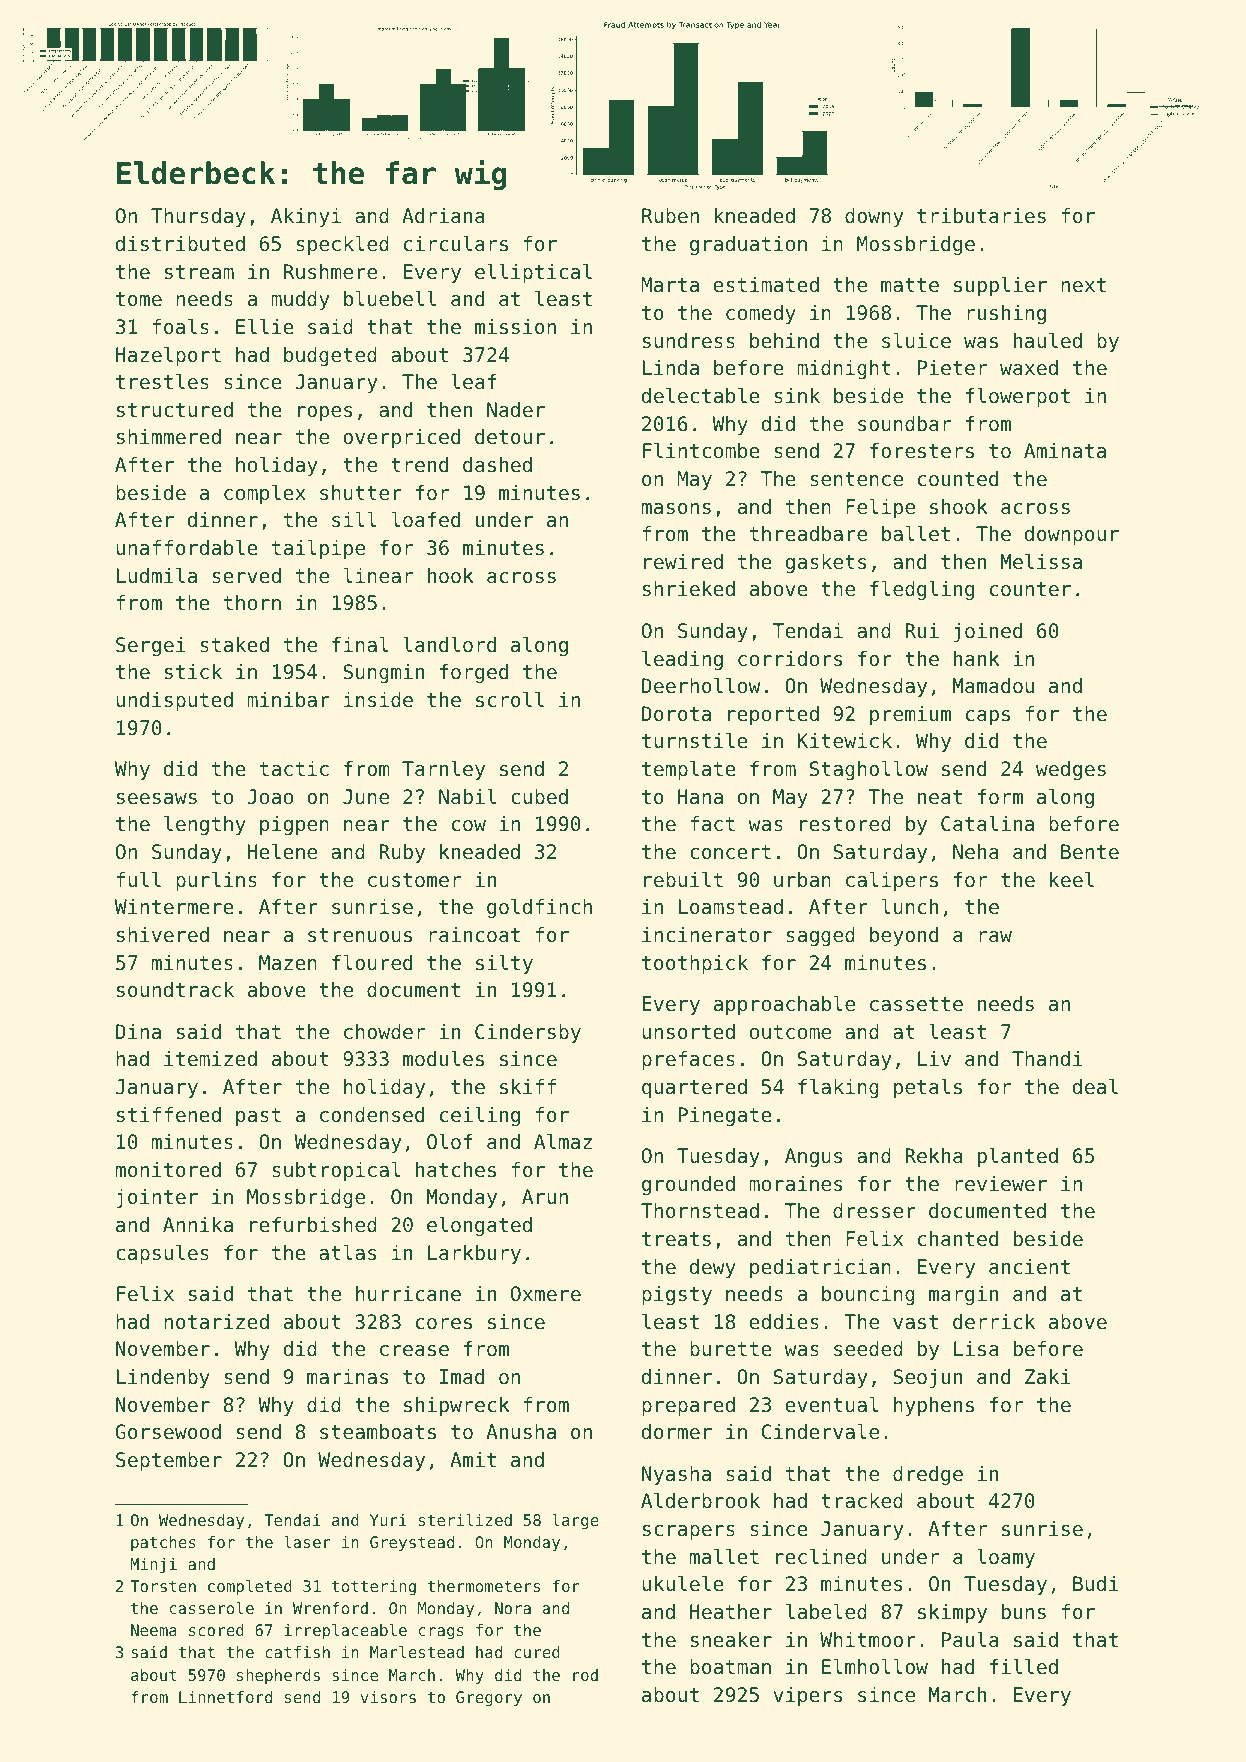  I want to click on tributaries, so click(981, 216).
